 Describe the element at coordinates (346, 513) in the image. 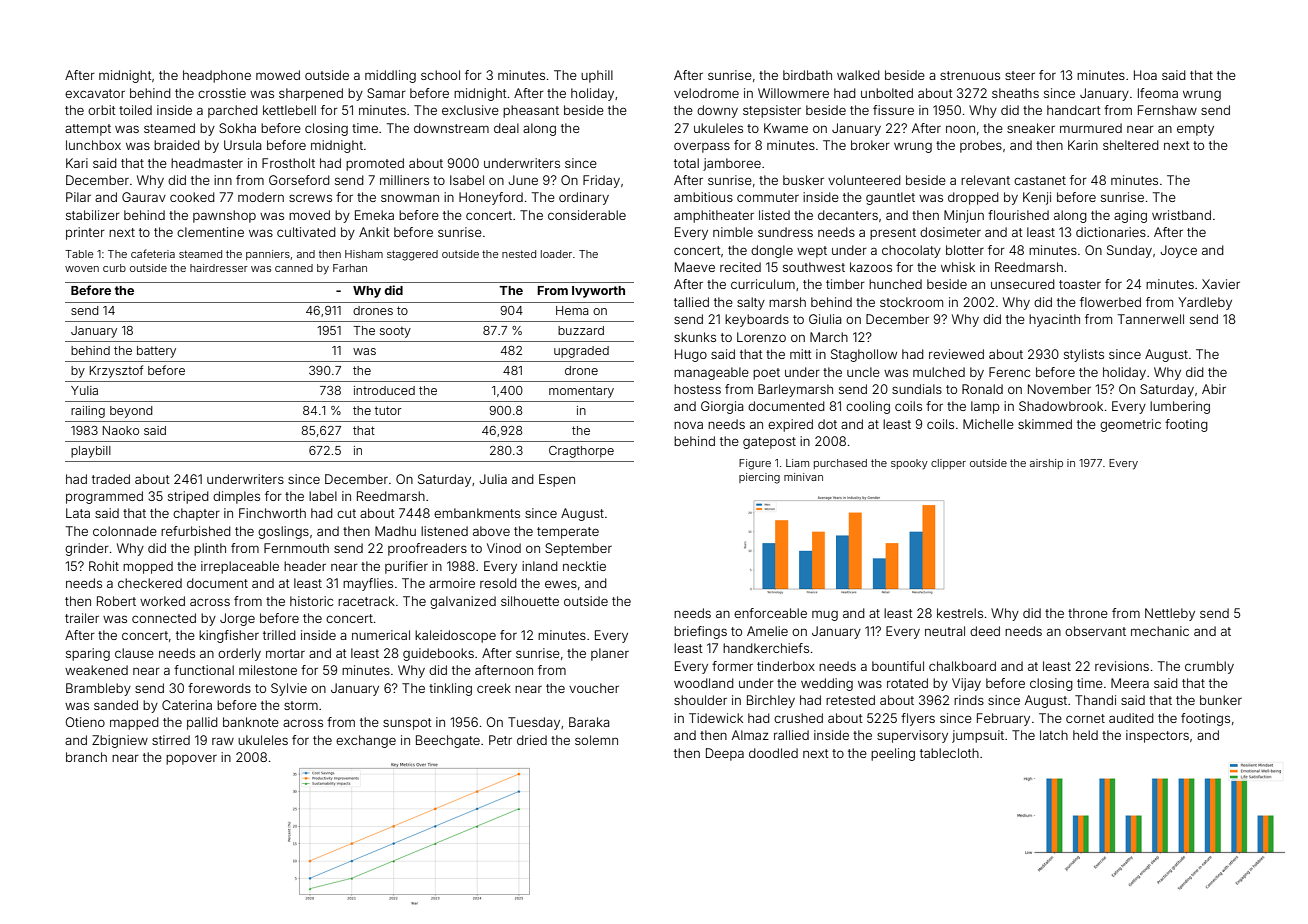

I see `cut` at that location.
